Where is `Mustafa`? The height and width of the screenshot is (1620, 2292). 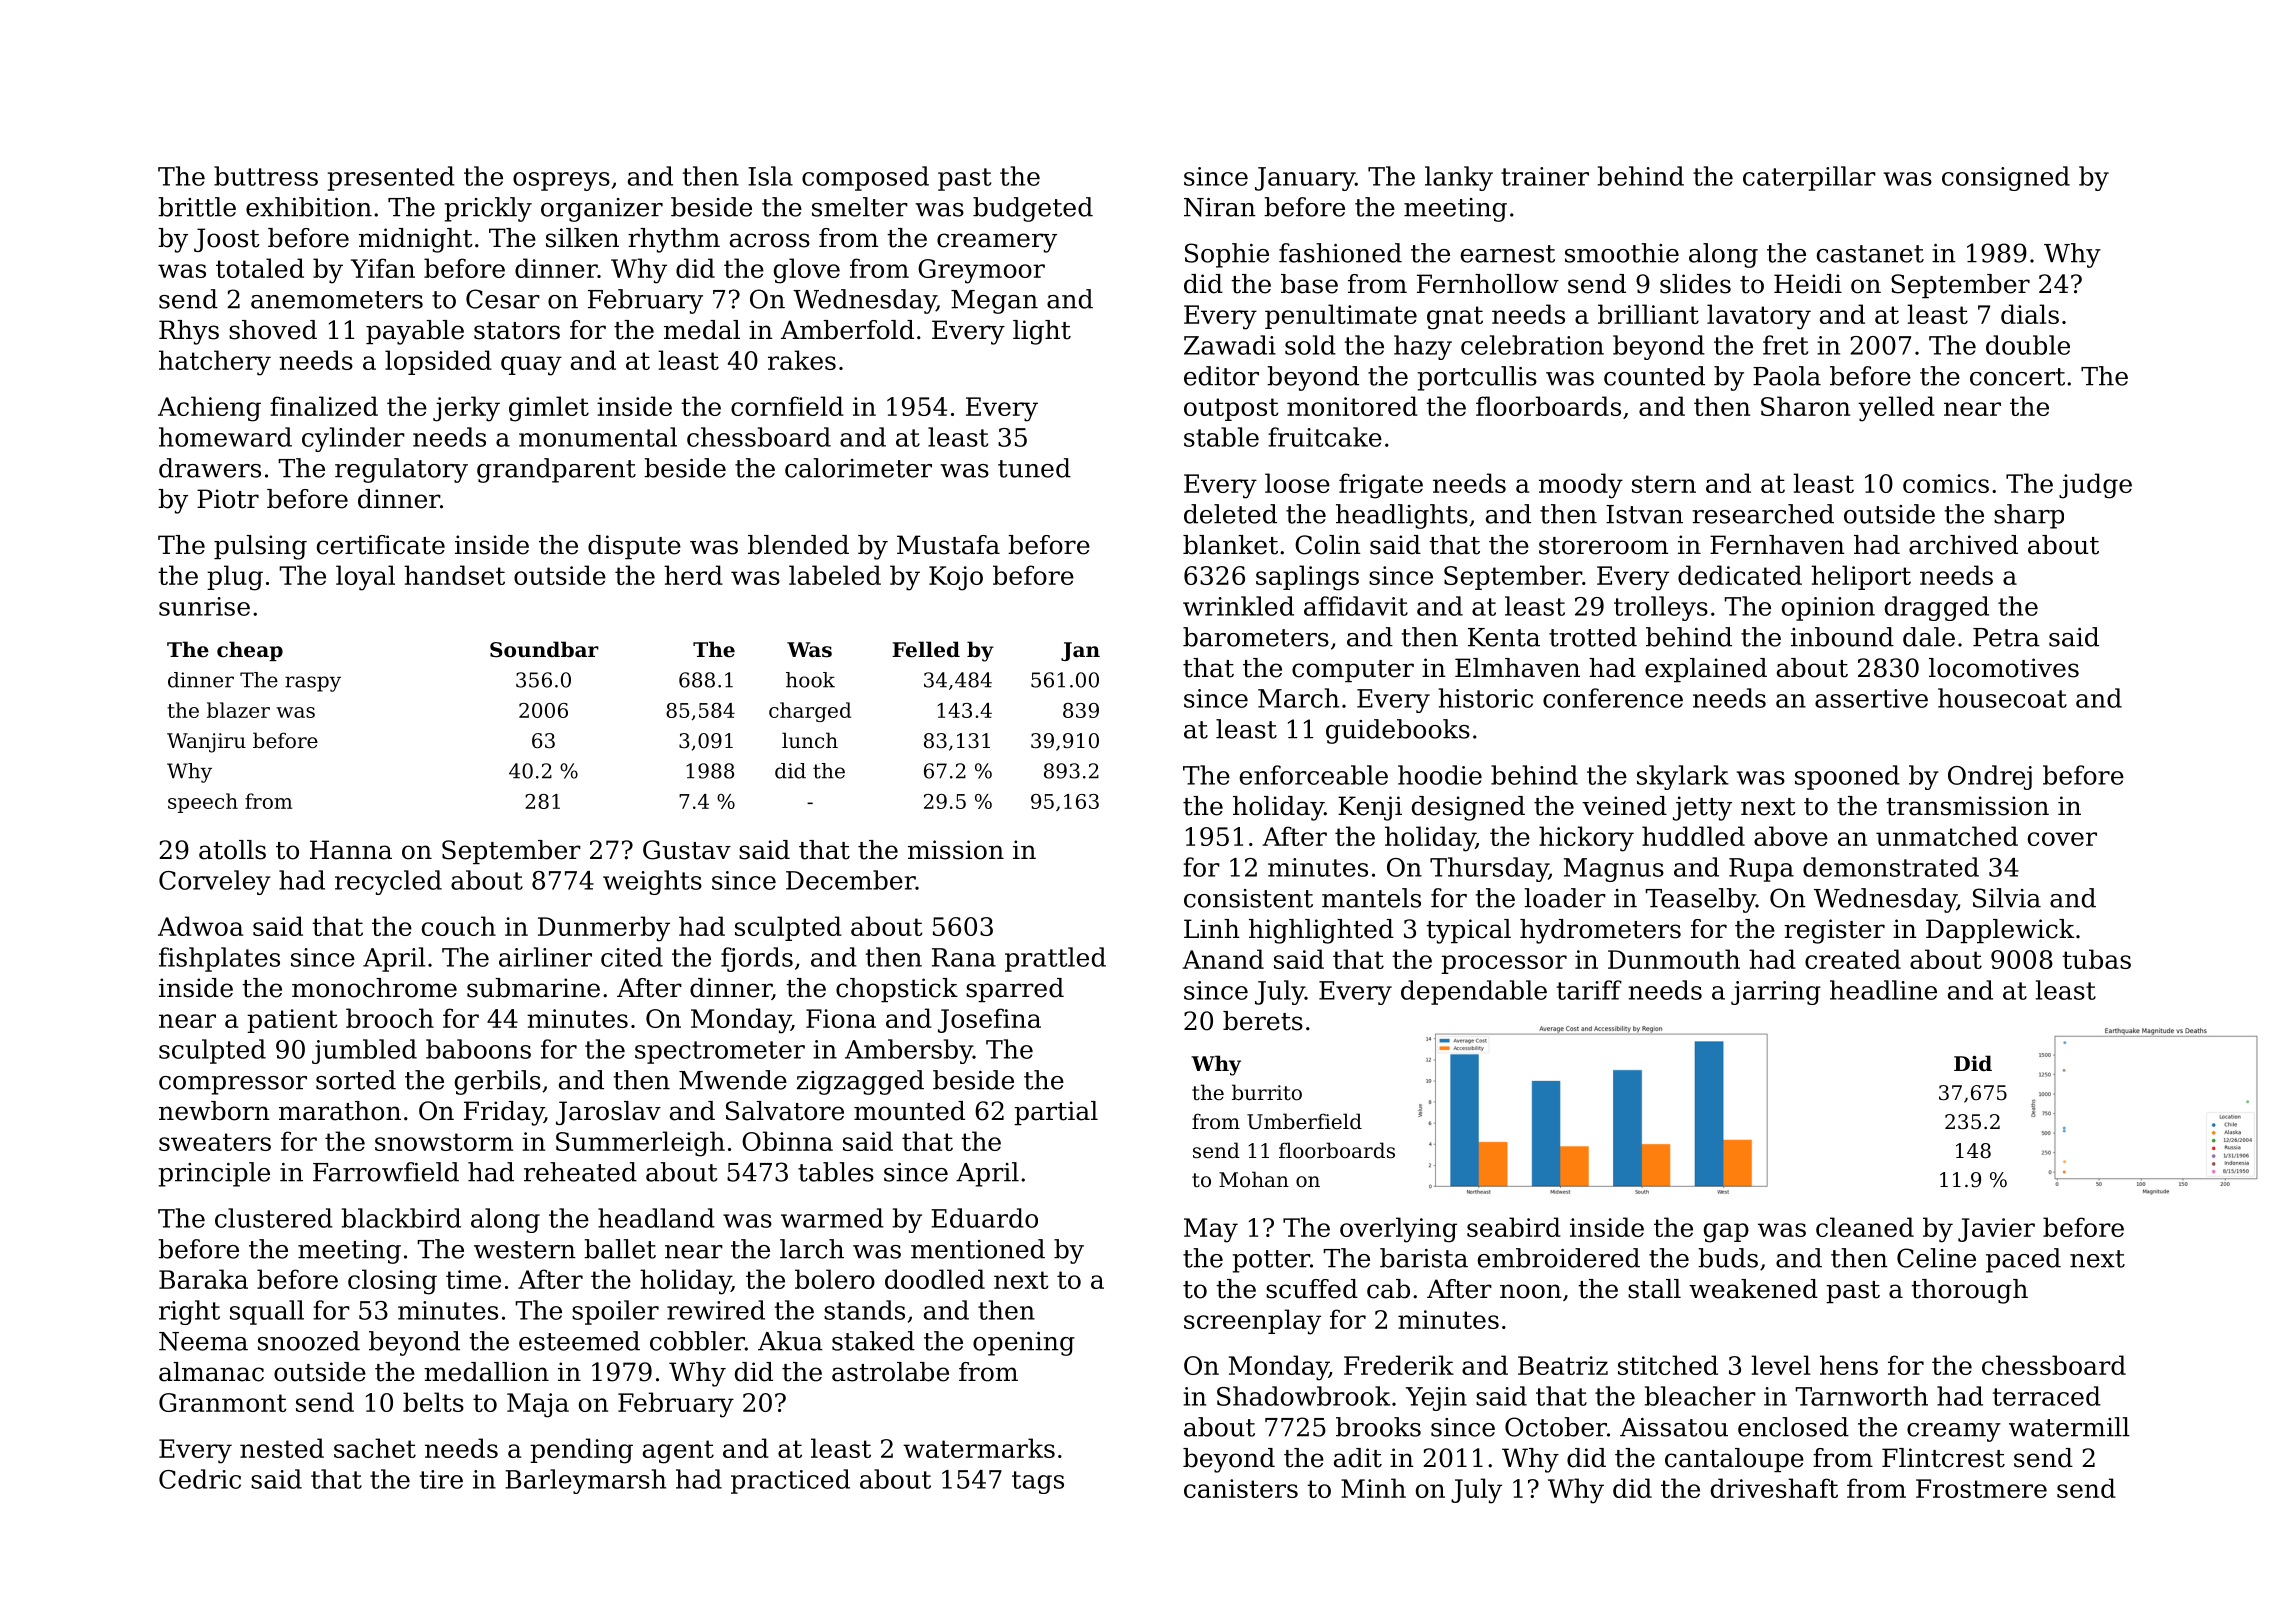
Mustafa is located at coordinates (948, 545).
